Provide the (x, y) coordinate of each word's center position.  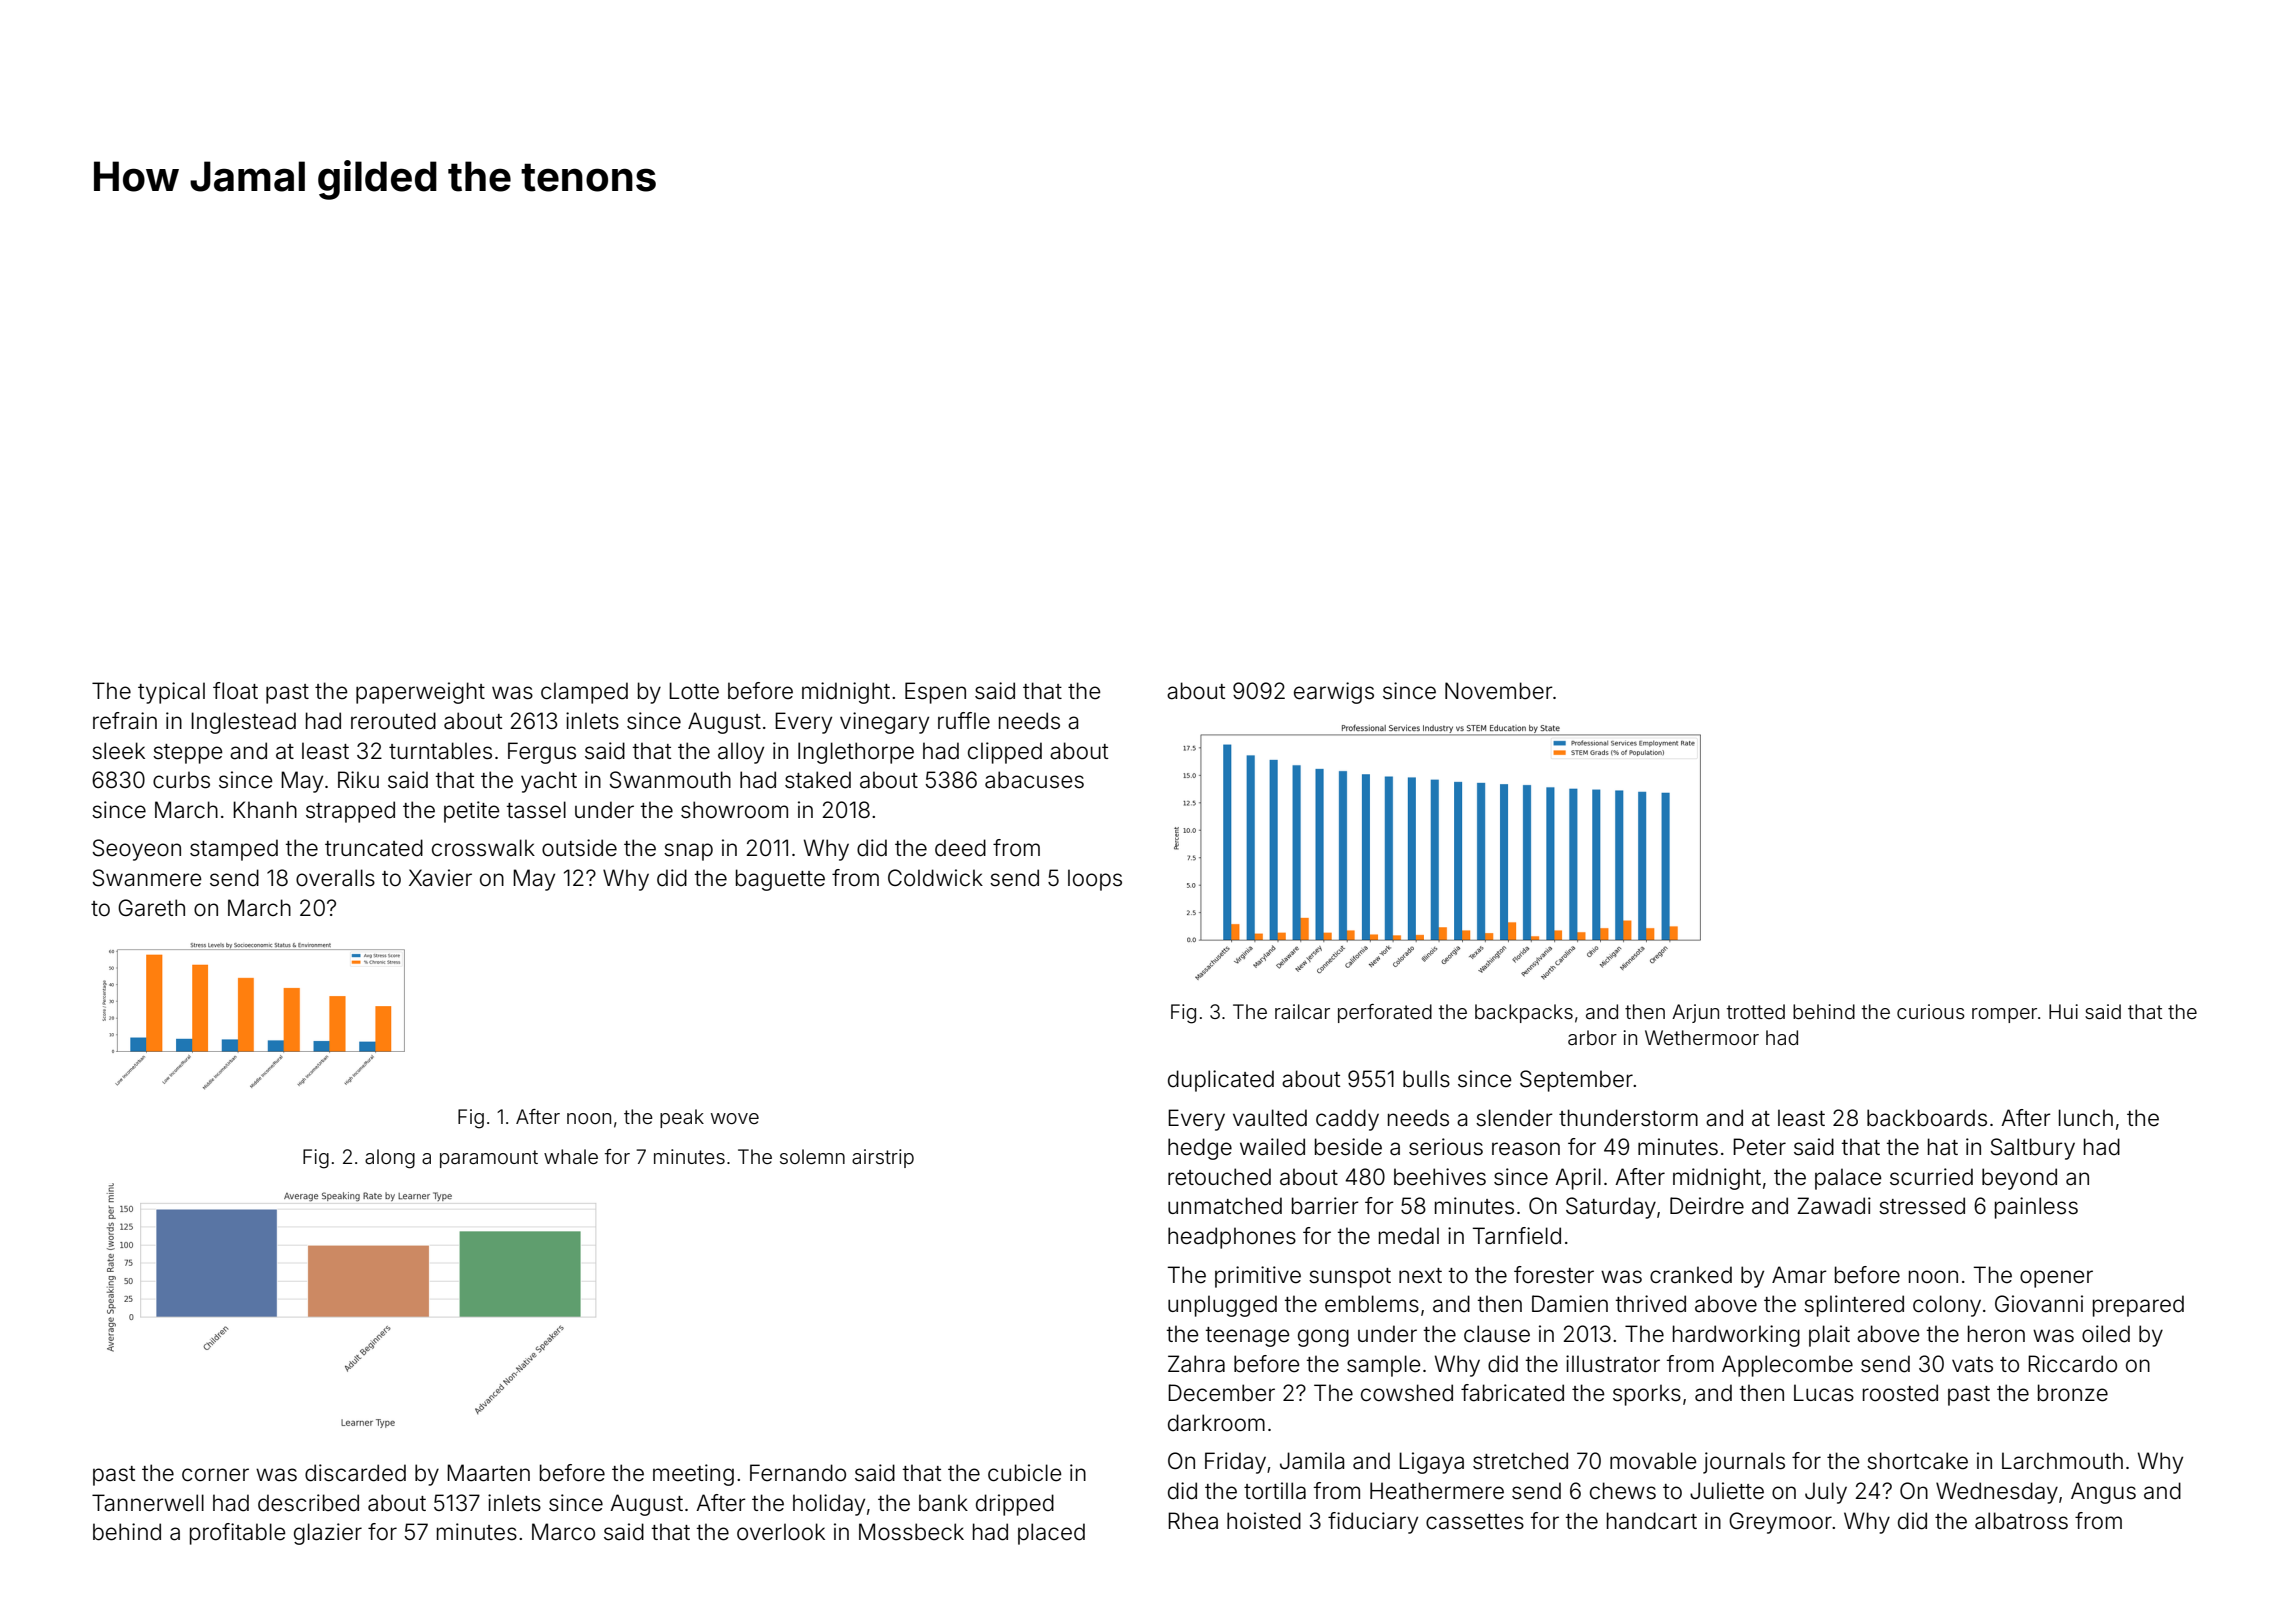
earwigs (1334, 693)
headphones (1232, 1238)
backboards (1927, 1118)
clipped (1005, 753)
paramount (489, 1159)
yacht (549, 782)
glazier (328, 1534)
